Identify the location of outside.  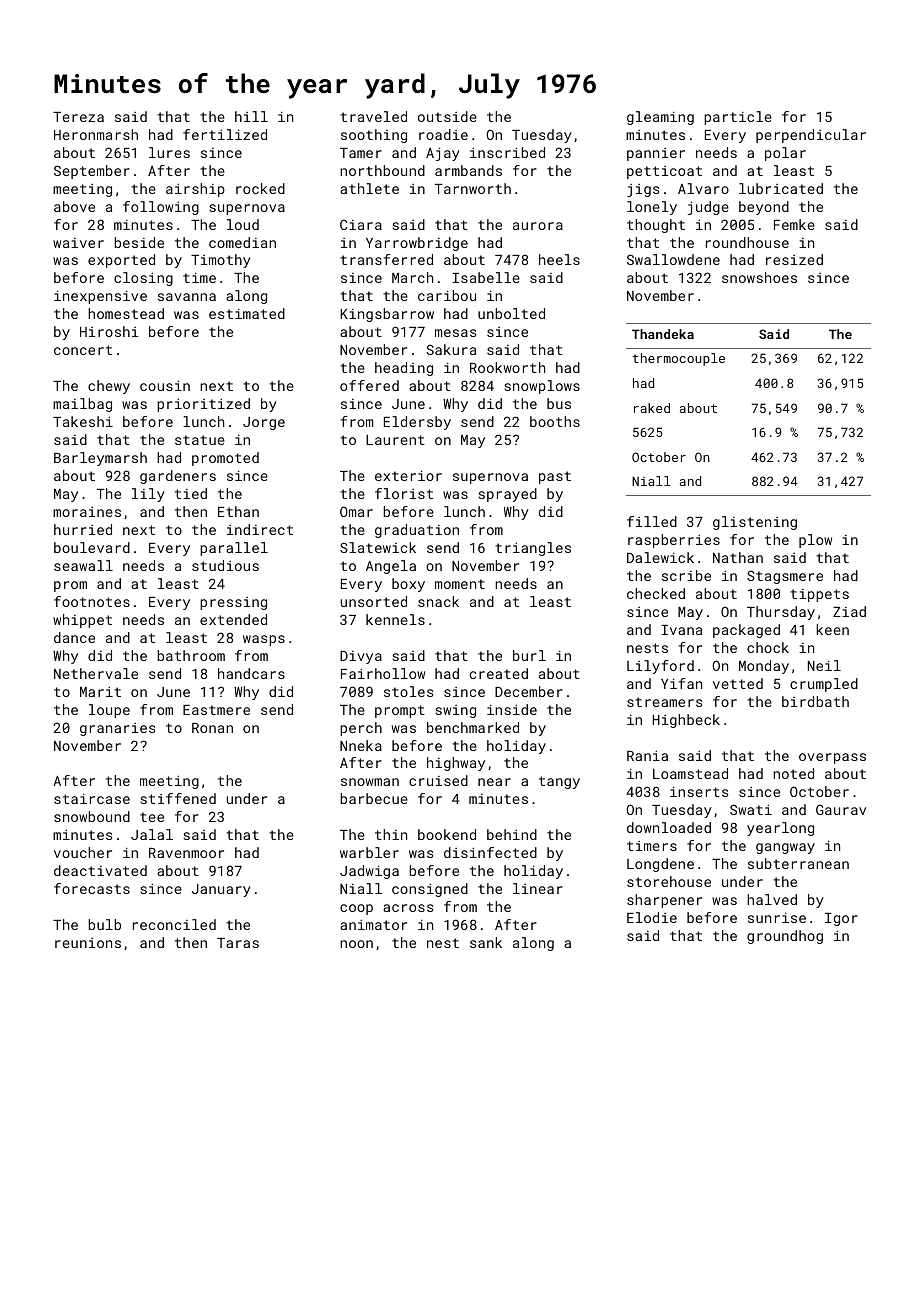
(447, 116).
